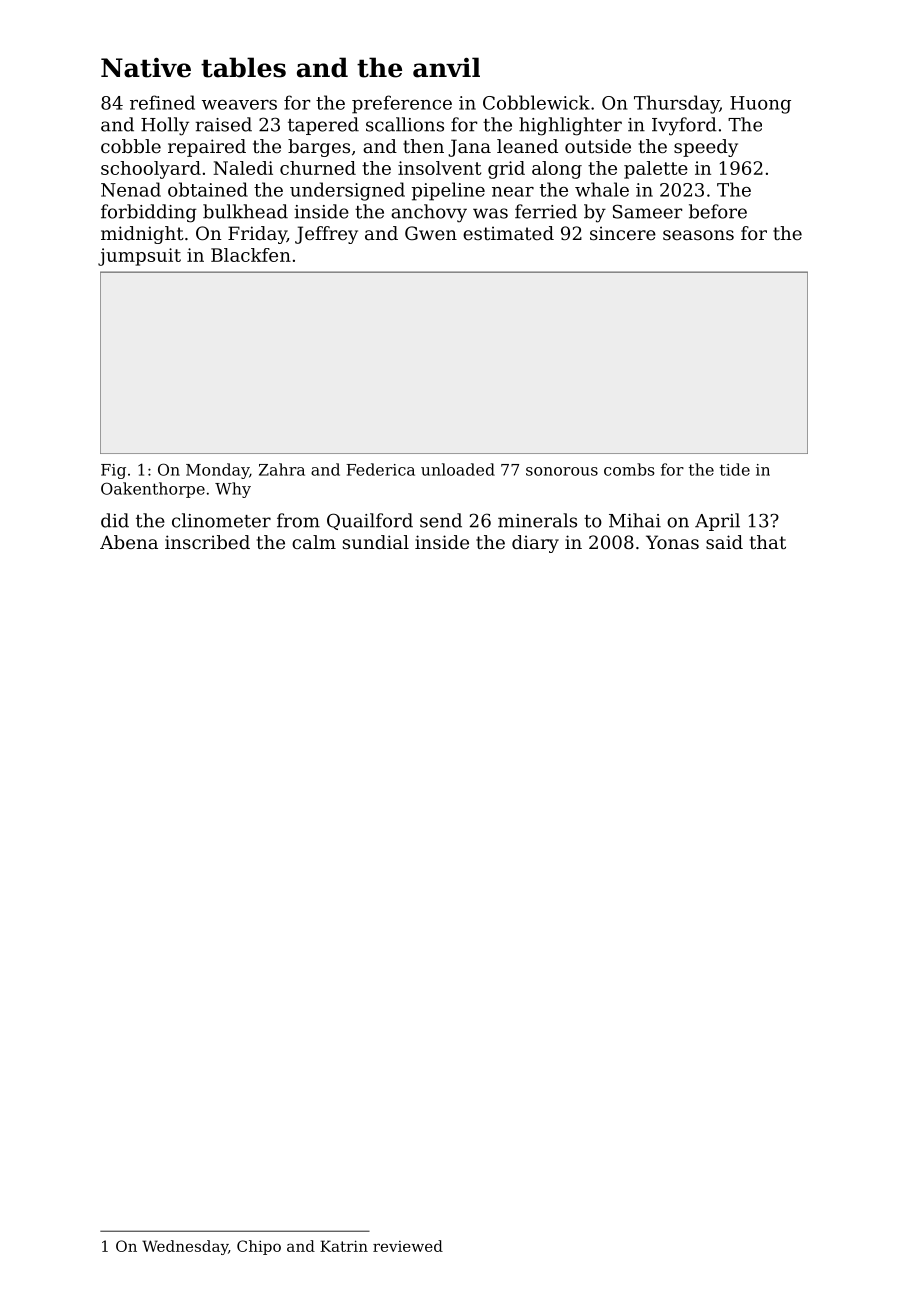  What do you see at coordinates (344, 1246) in the screenshot?
I see `Katrin` at bounding box center [344, 1246].
